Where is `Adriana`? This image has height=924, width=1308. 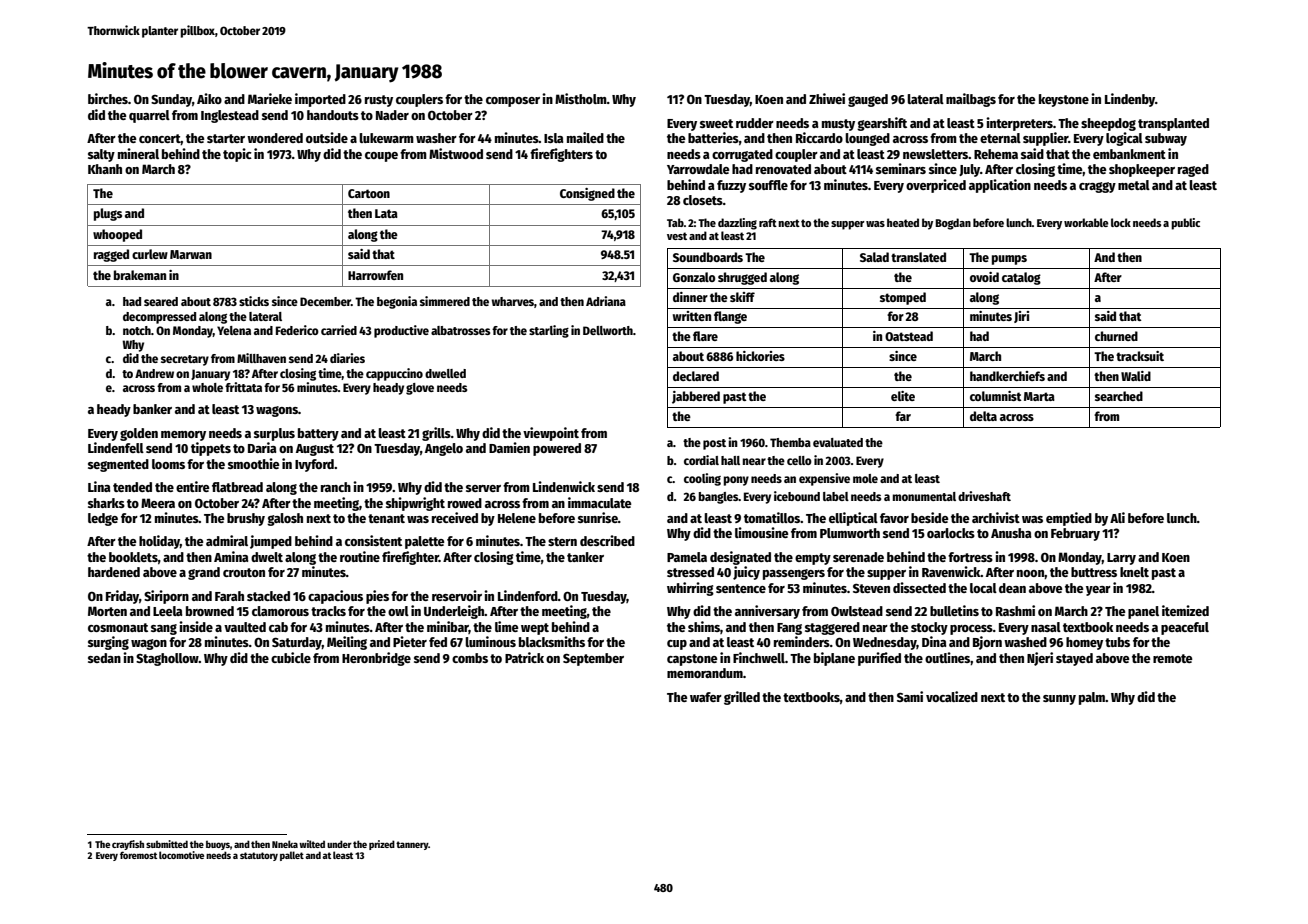 Adriana is located at coordinates (606, 301).
